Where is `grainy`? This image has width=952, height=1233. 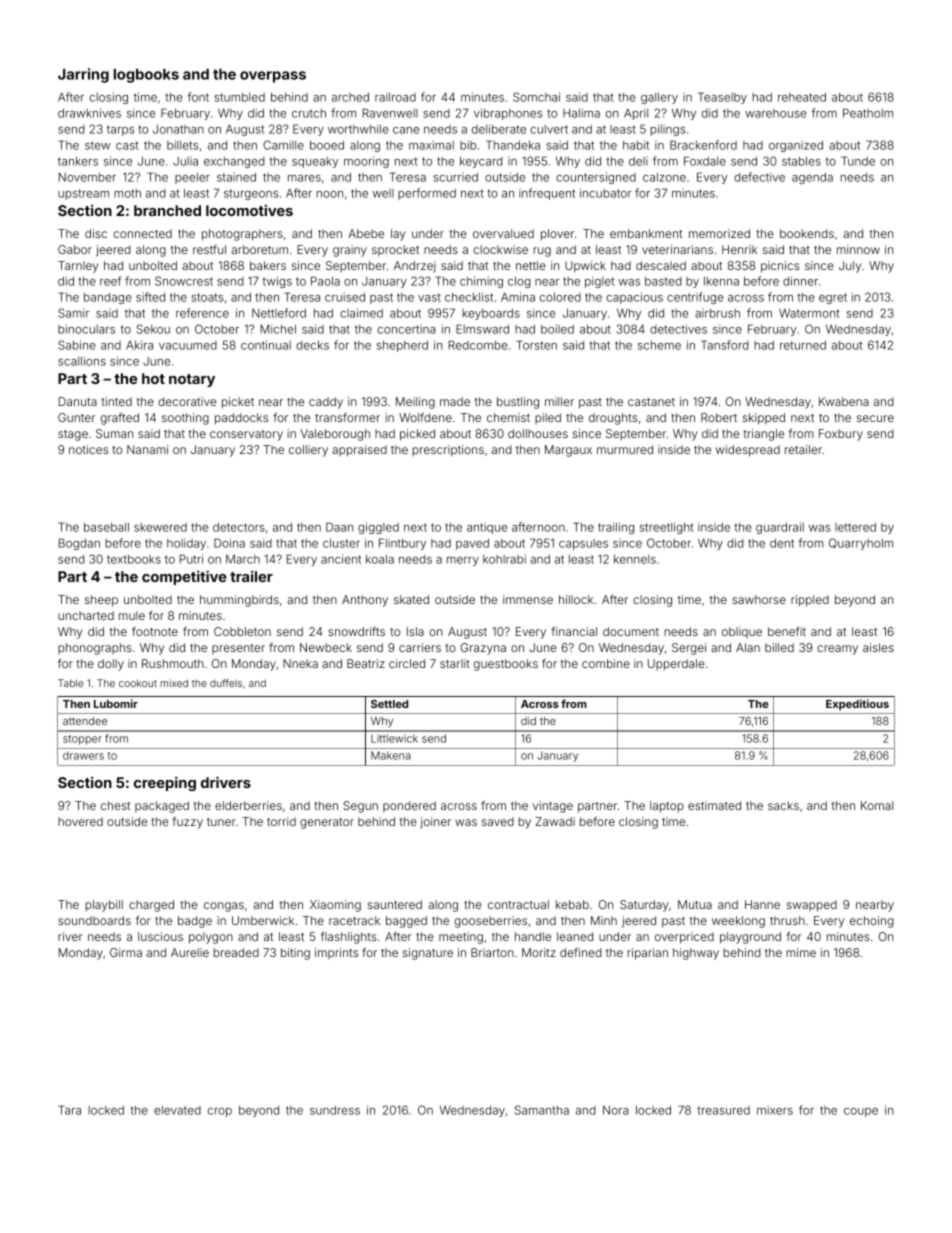 grainy is located at coordinates (350, 251).
